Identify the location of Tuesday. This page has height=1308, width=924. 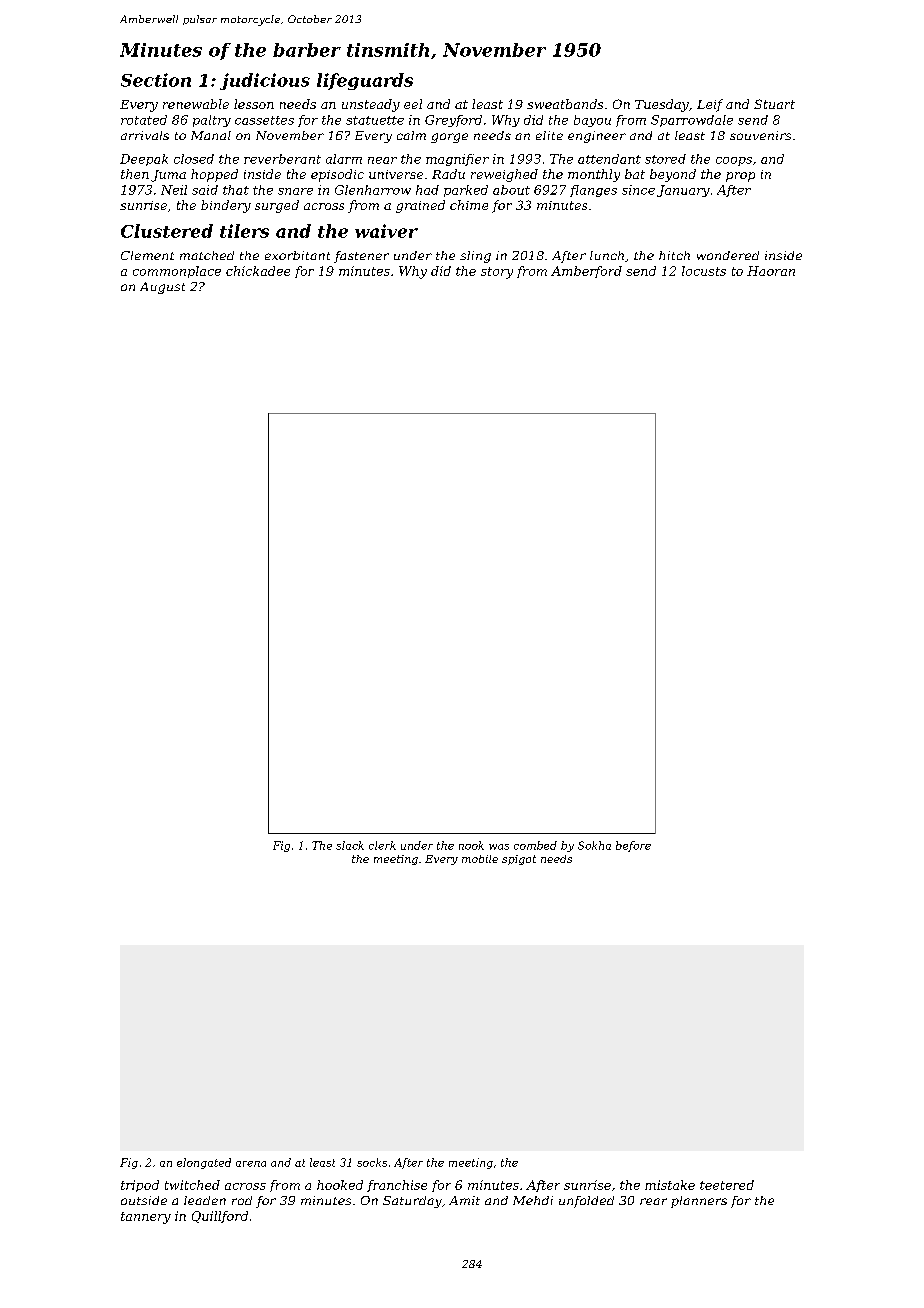
(662, 105).
